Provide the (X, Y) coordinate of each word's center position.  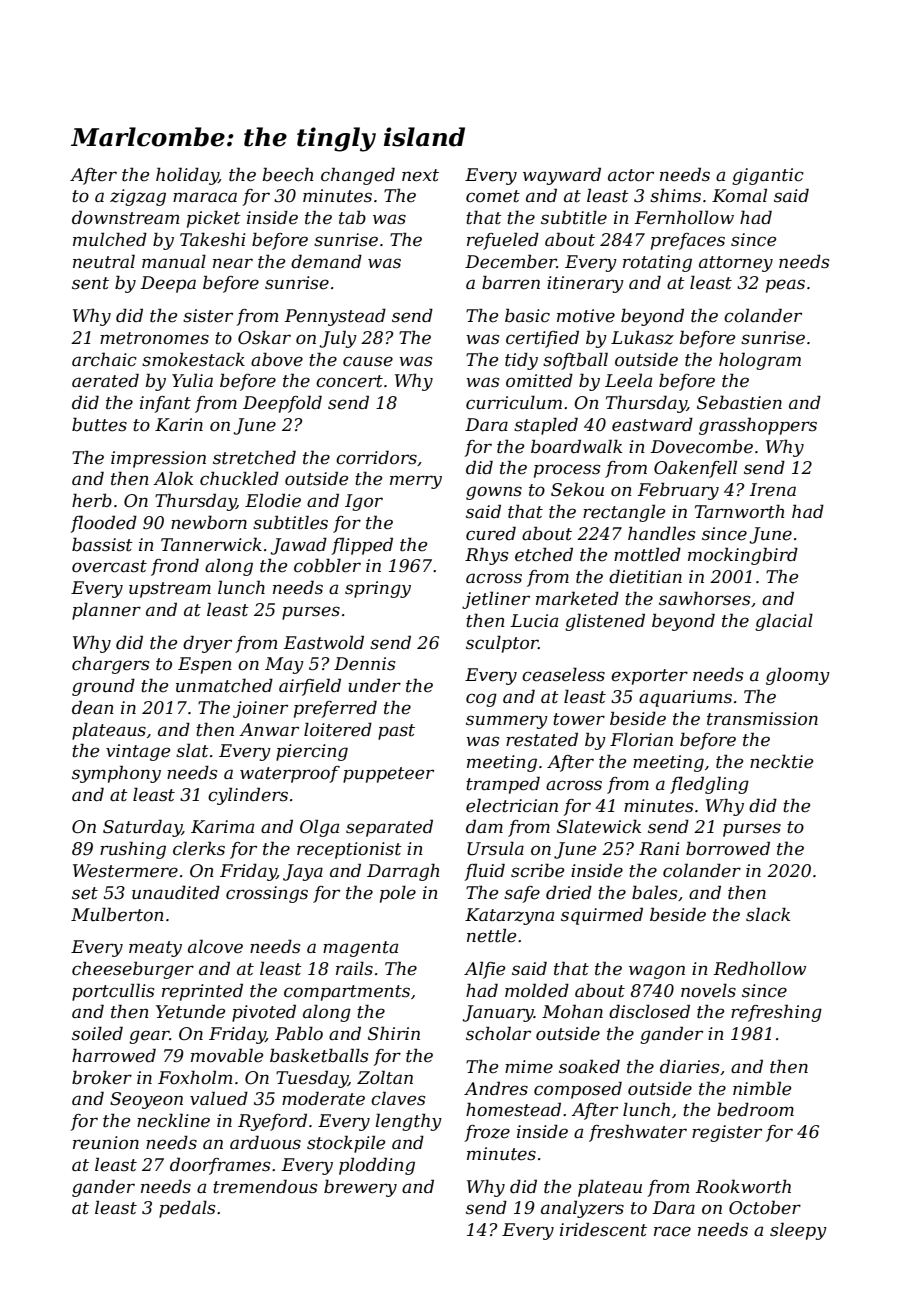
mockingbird (743, 556)
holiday (187, 176)
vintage (138, 752)
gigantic (768, 176)
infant (165, 404)
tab (352, 217)
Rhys (486, 556)
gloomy (798, 676)
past (396, 732)
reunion (106, 1143)
